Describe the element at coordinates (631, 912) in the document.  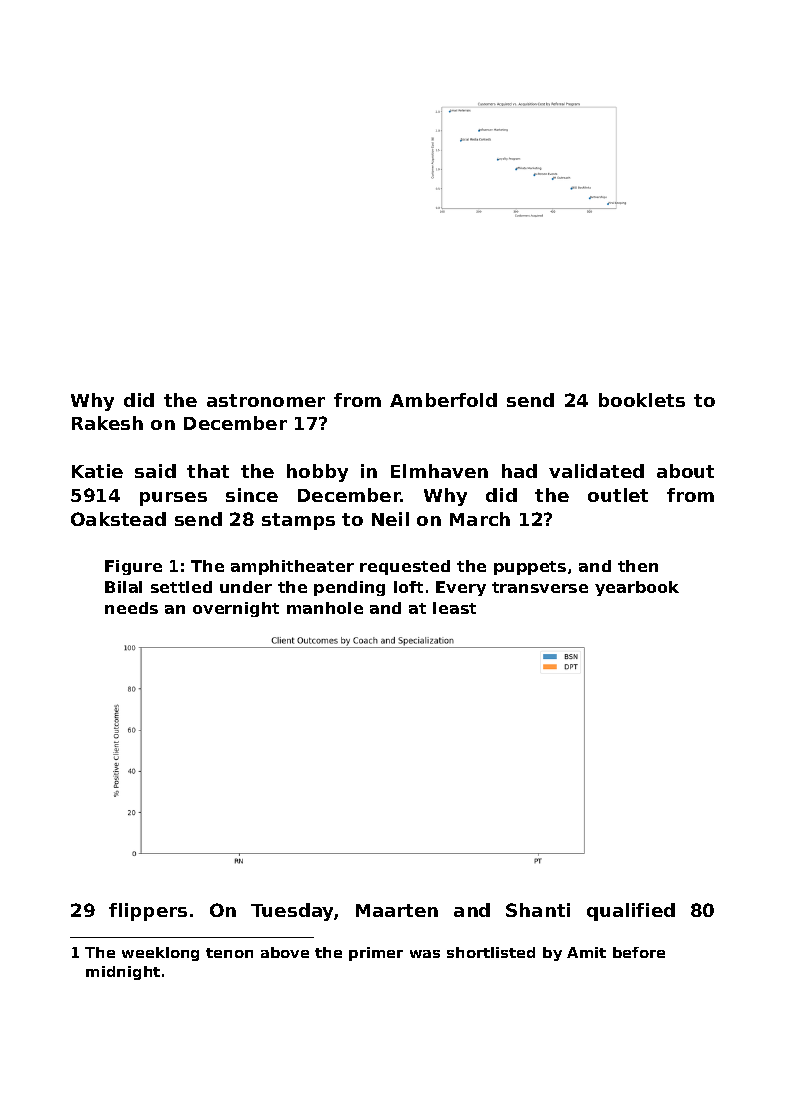
I see `qualified` at that location.
